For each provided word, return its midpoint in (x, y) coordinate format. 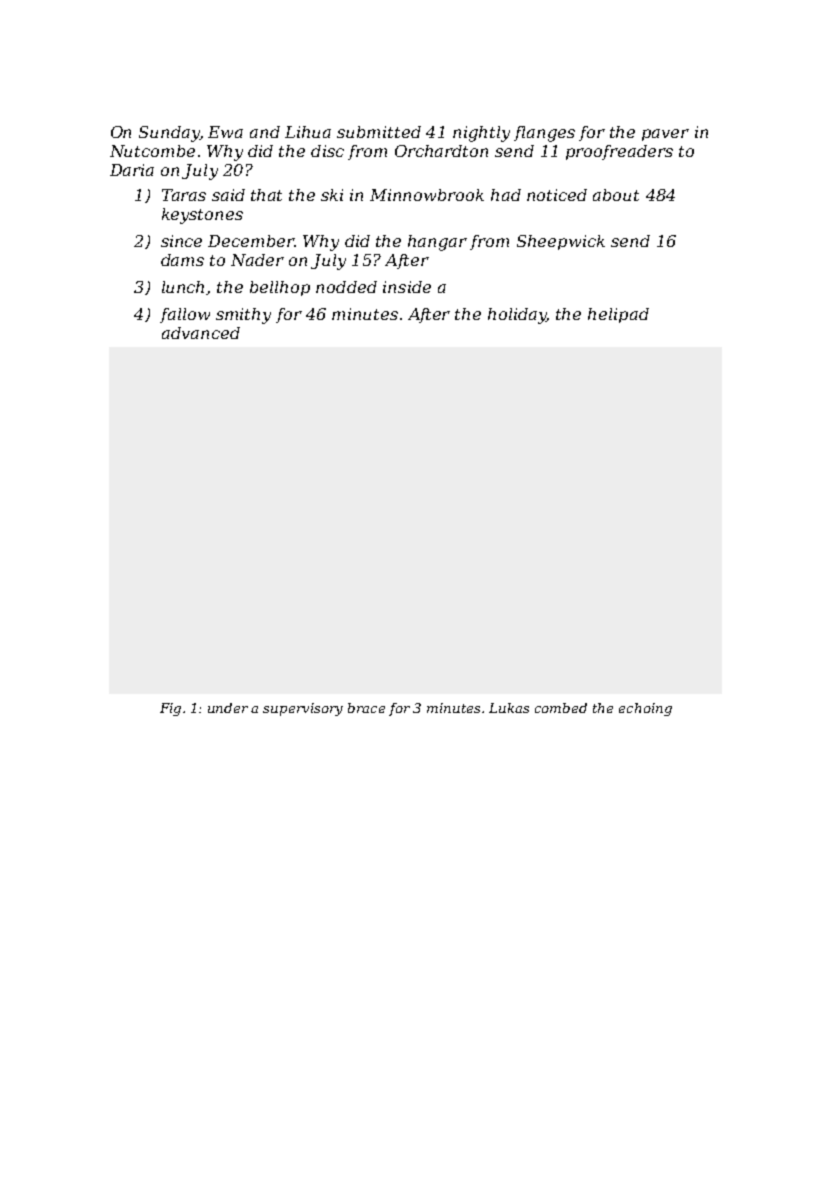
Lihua (308, 132)
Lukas (509, 708)
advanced (201, 333)
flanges (544, 134)
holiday (517, 316)
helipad (618, 315)
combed (561, 708)
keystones (202, 216)
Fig (170, 709)
